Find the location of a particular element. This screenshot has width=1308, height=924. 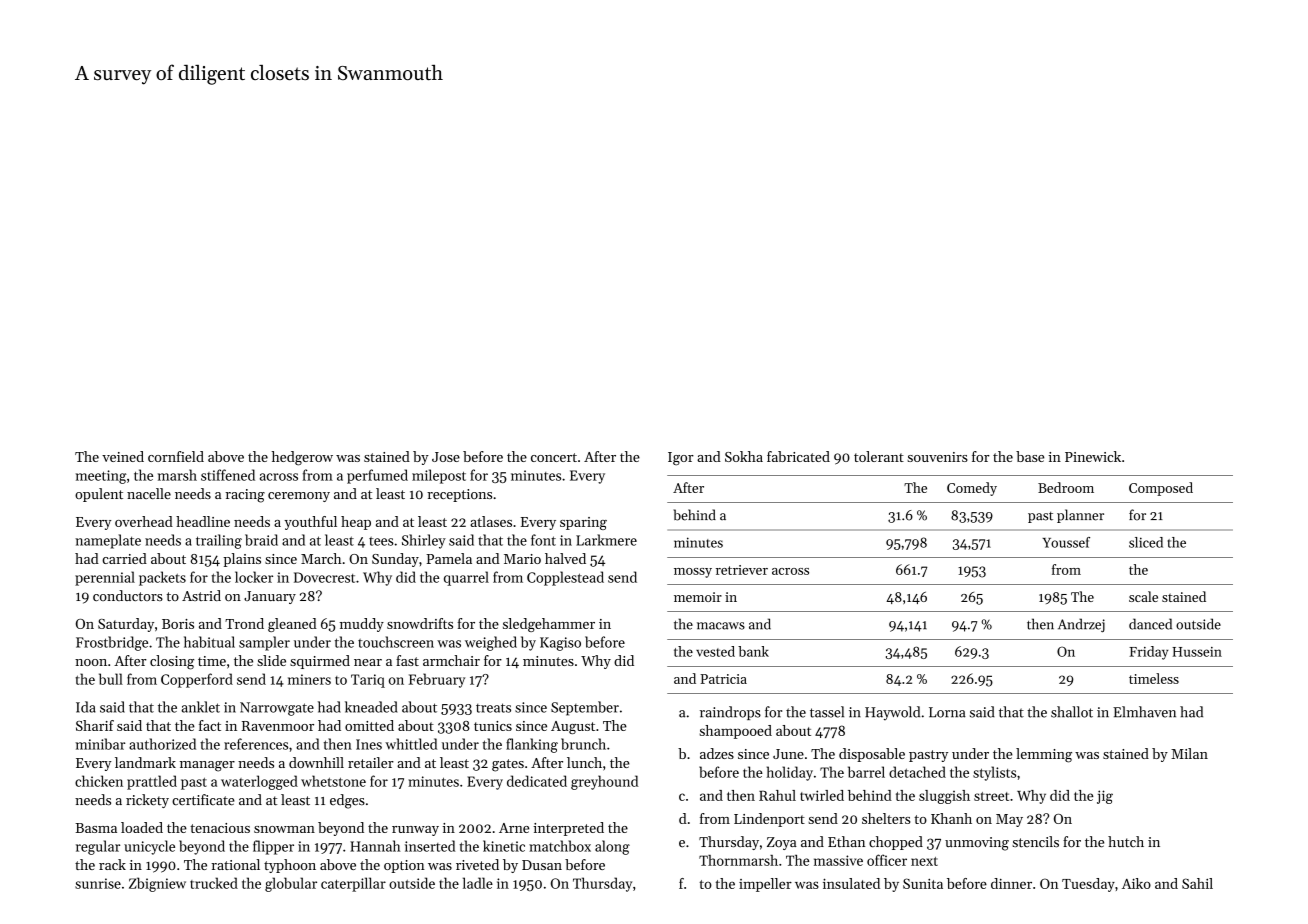

bank is located at coordinates (753, 651).
